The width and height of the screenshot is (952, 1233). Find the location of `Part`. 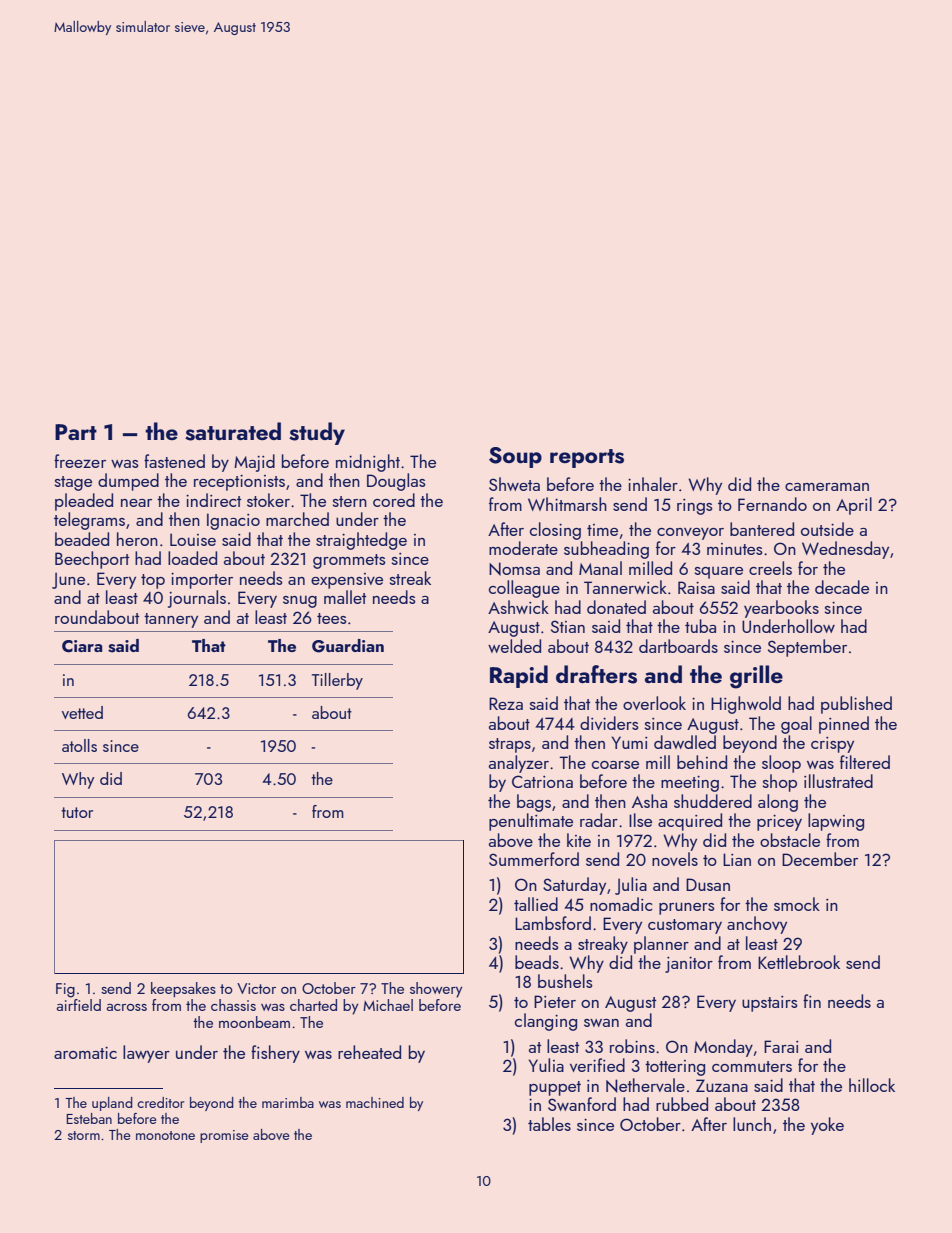

Part is located at coordinates (76, 432).
